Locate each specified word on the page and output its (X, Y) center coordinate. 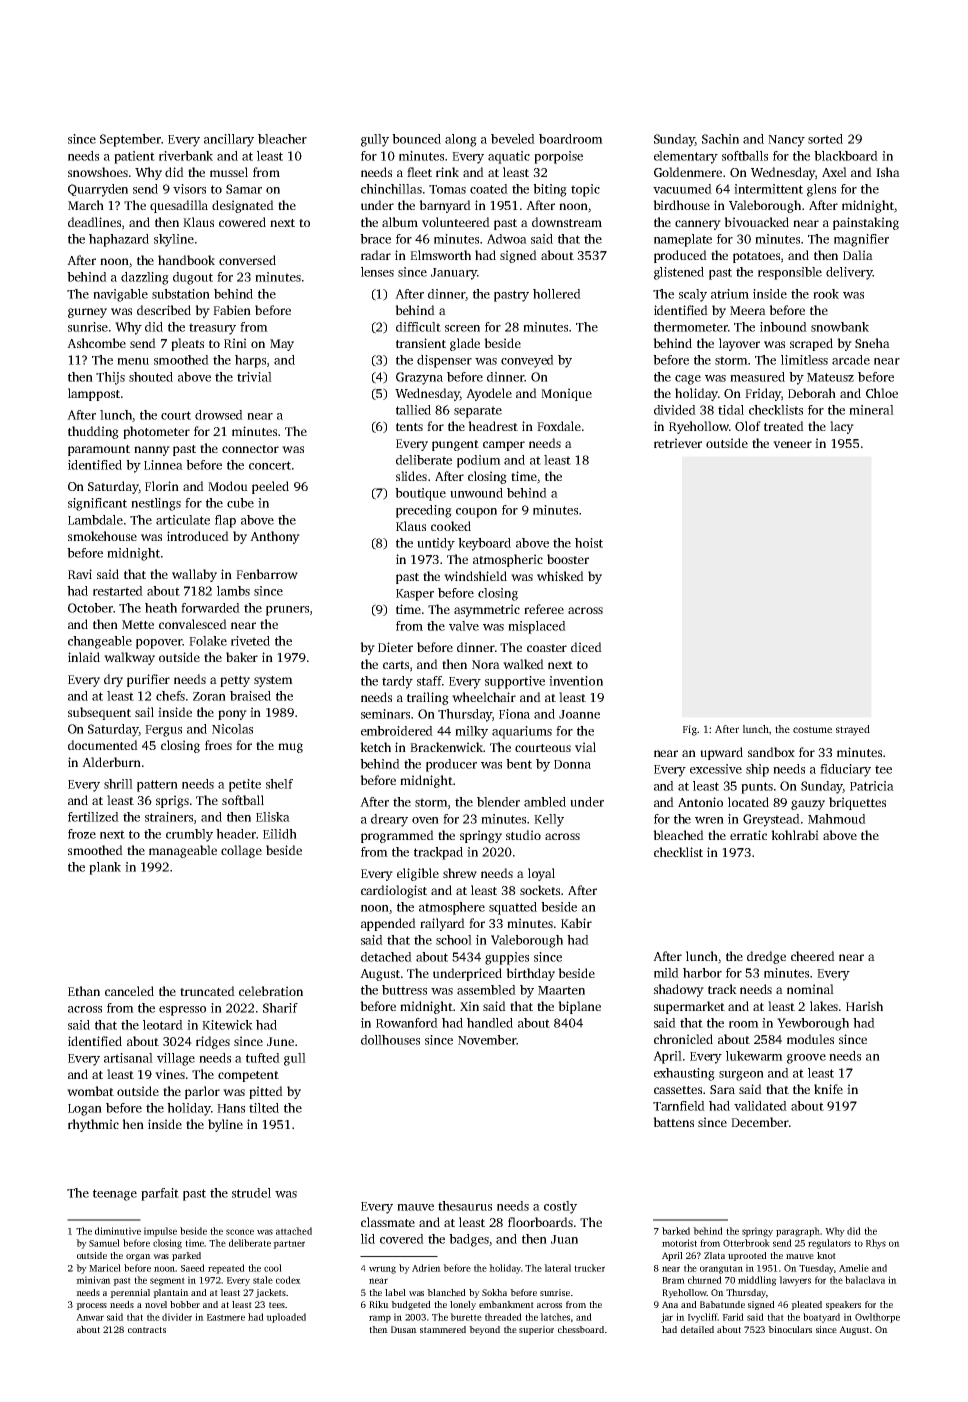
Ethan (84, 991)
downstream (567, 222)
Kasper (415, 595)
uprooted (747, 1256)
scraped (811, 344)
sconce (240, 1232)
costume (812, 729)
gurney (87, 313)
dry (113, 680)
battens (673, 1122)
